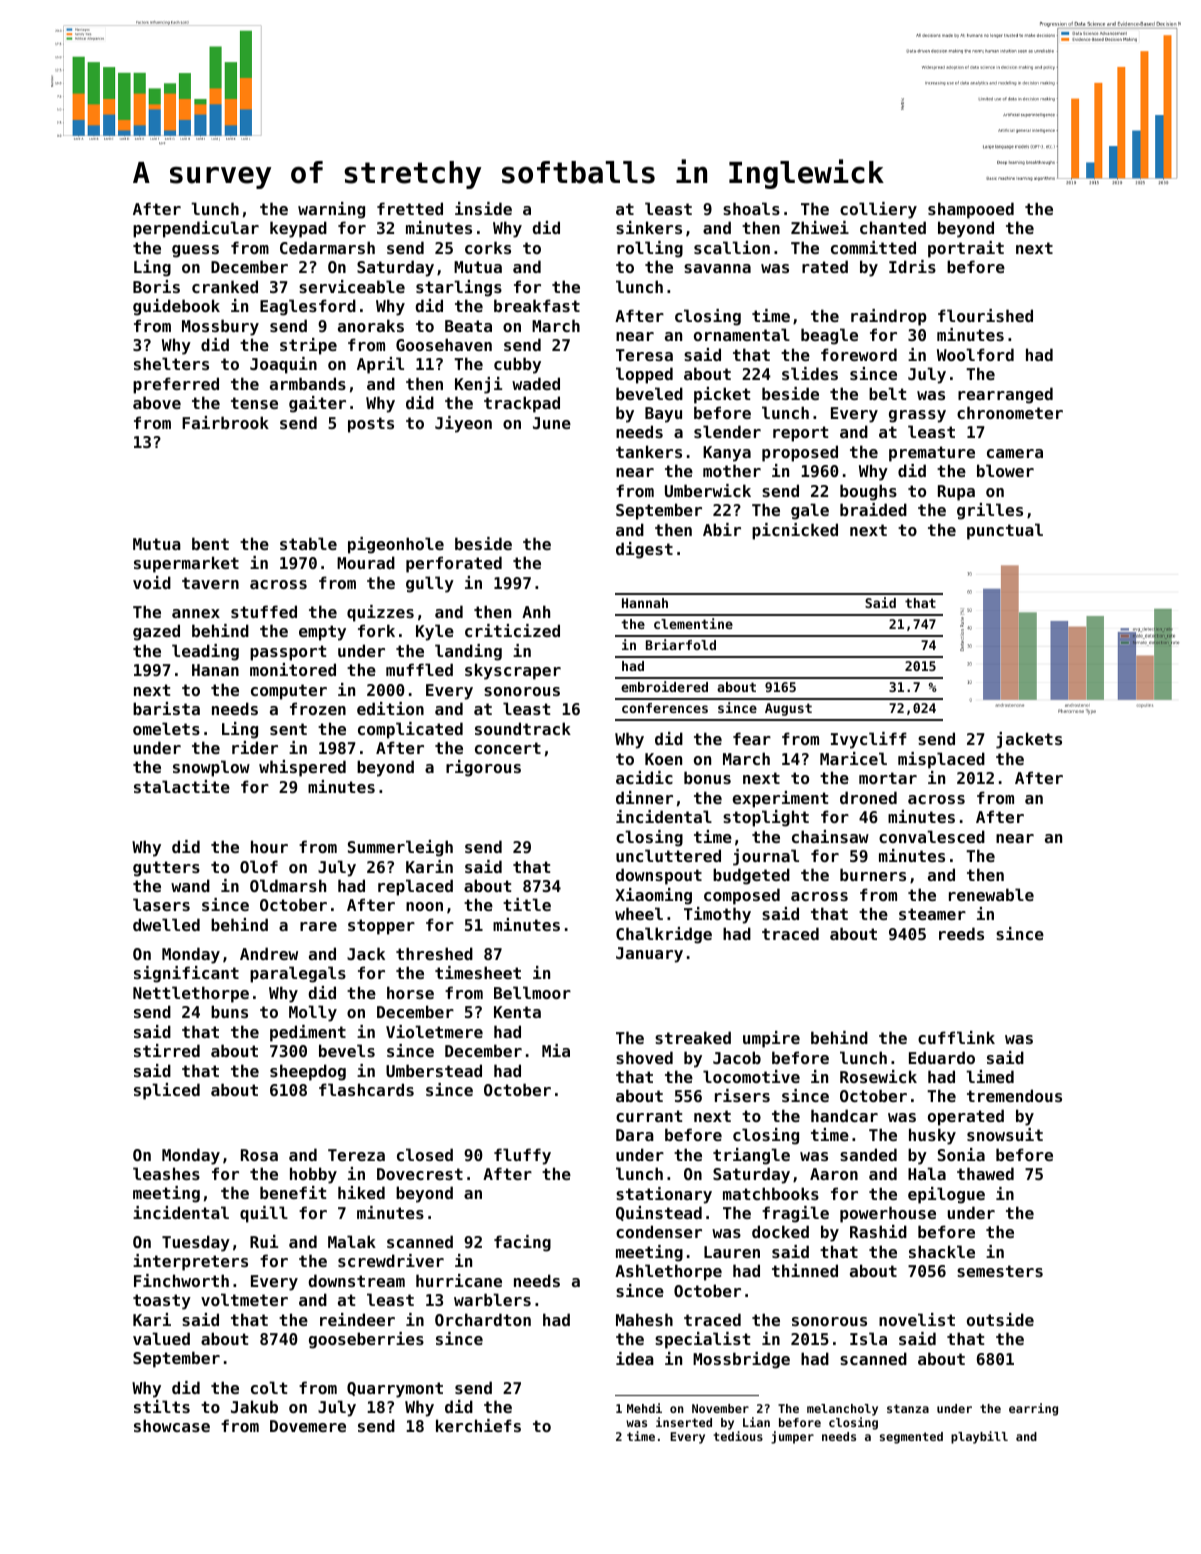  Describe the element at coordinates (186, 974) in the screenshot. I see `significant` at that location.
